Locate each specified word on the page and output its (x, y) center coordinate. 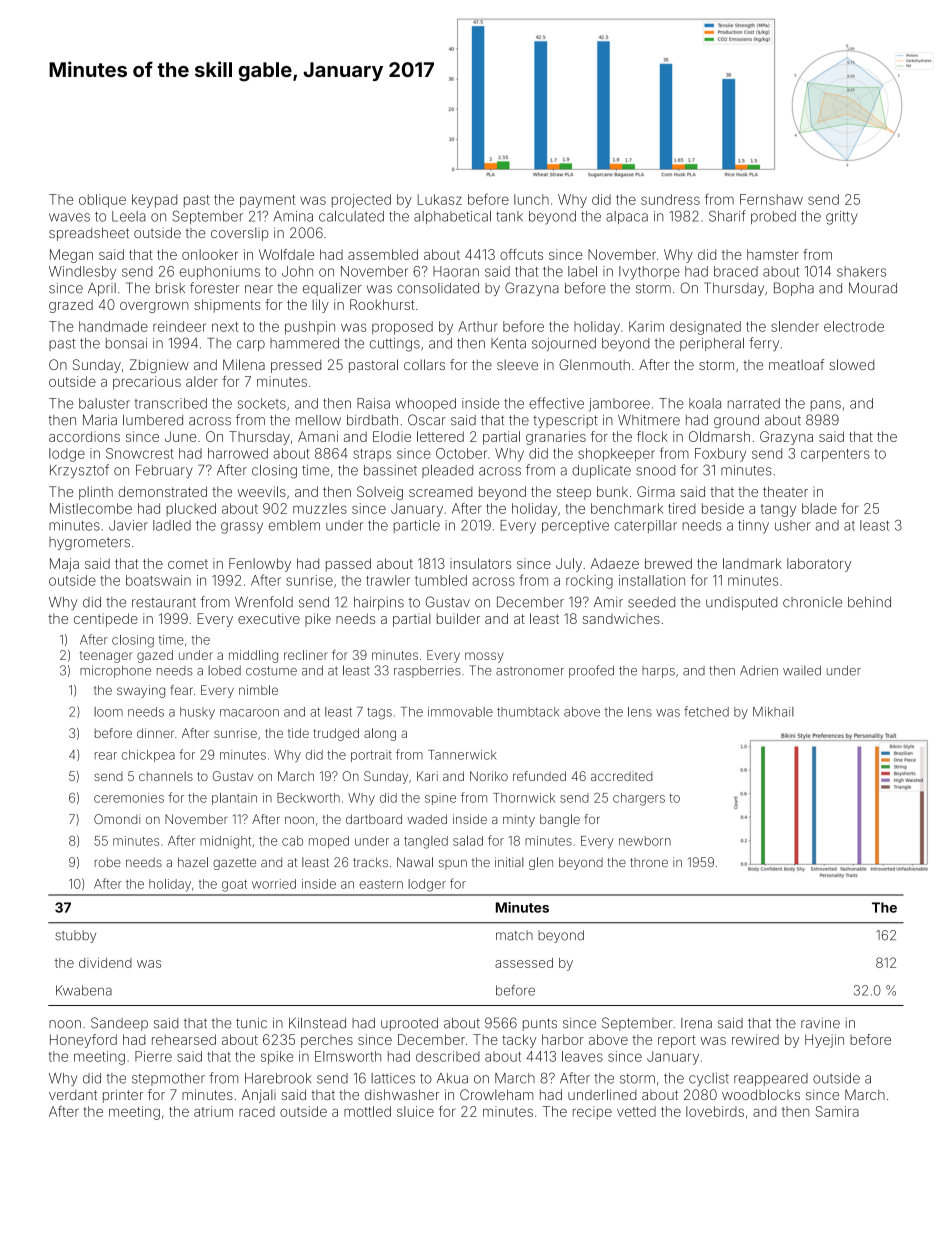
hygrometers (89, 543)
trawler (388, 580)
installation (652, 580)
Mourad (873, 288)
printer (123, 1096)
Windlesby (82, 273)
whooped (426, 404)
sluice (415, 1111)
